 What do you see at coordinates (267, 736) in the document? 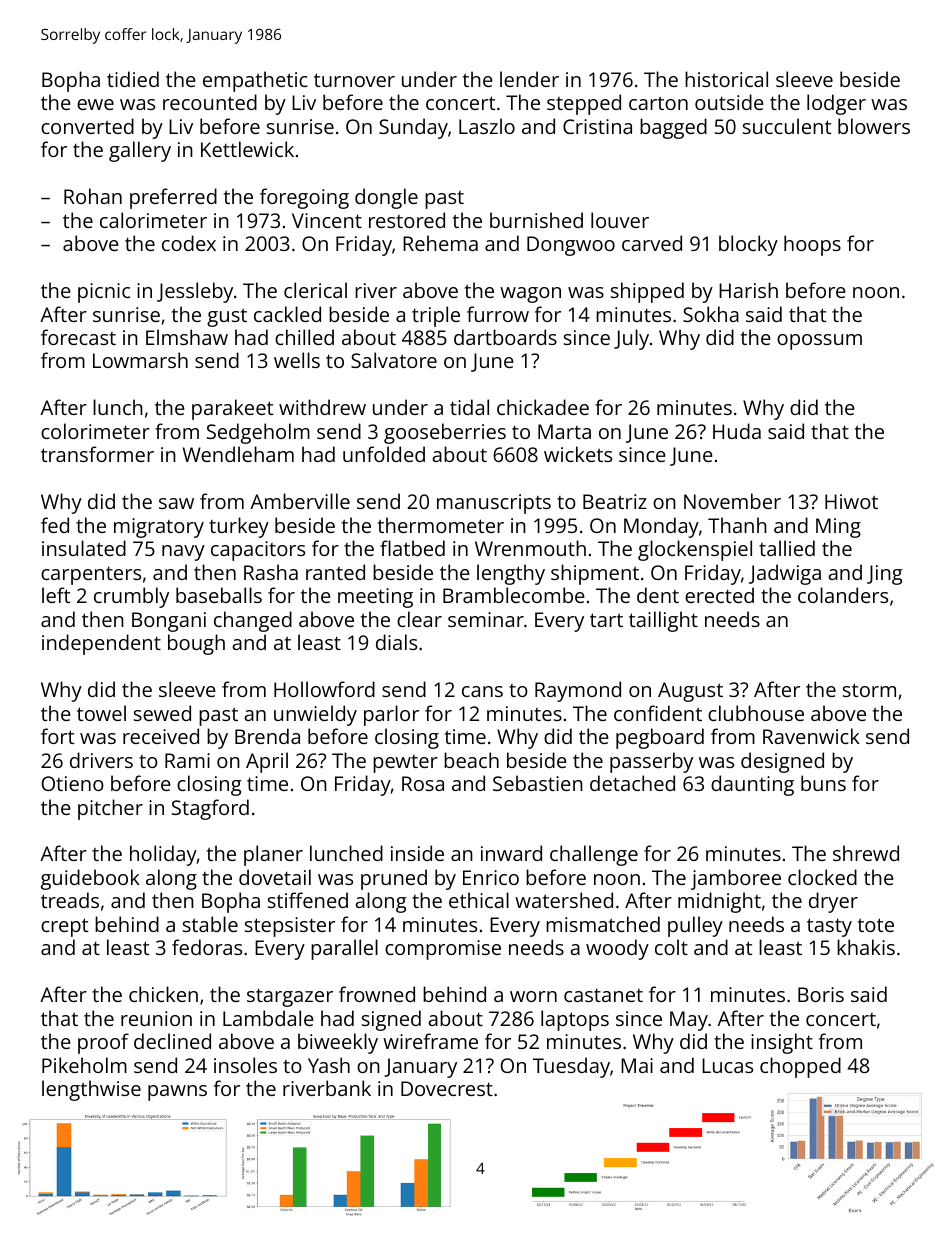
I see `Brenda` at bounding box center [267, 736].
